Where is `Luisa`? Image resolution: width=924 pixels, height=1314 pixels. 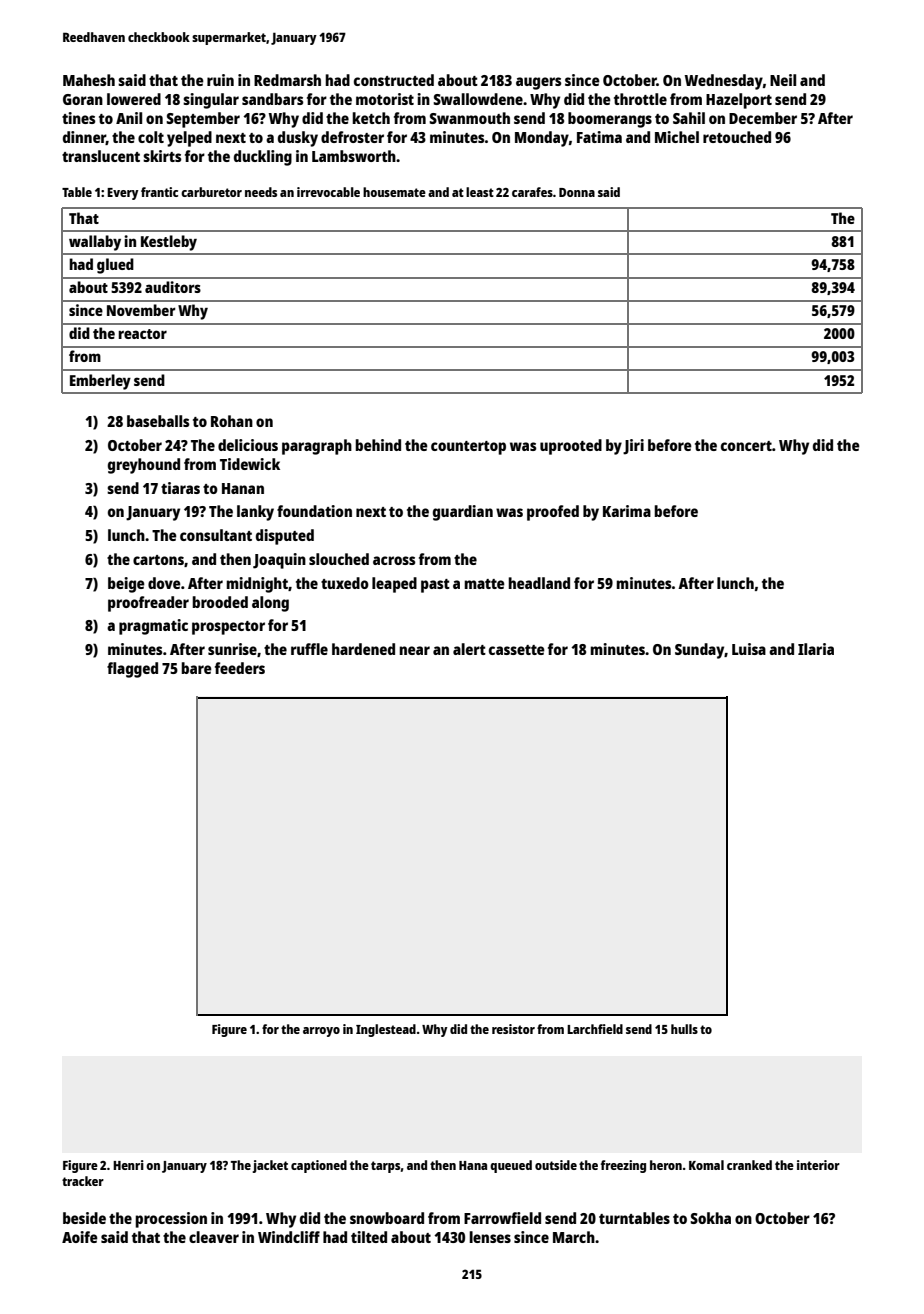 Luisa is located at coordinates (749, 649).
